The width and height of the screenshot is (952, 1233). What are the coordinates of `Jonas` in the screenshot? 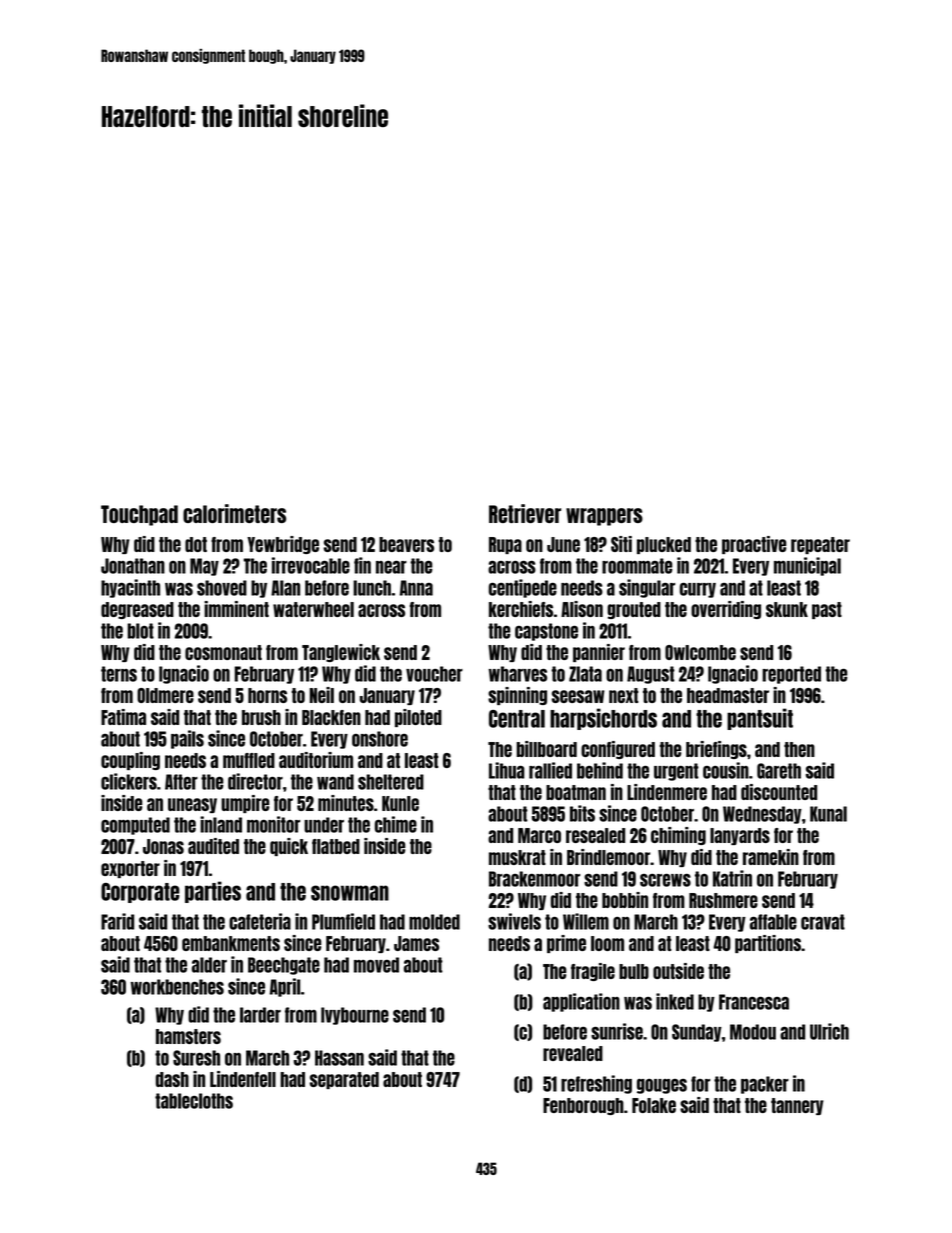 It's located at (163, 846).
